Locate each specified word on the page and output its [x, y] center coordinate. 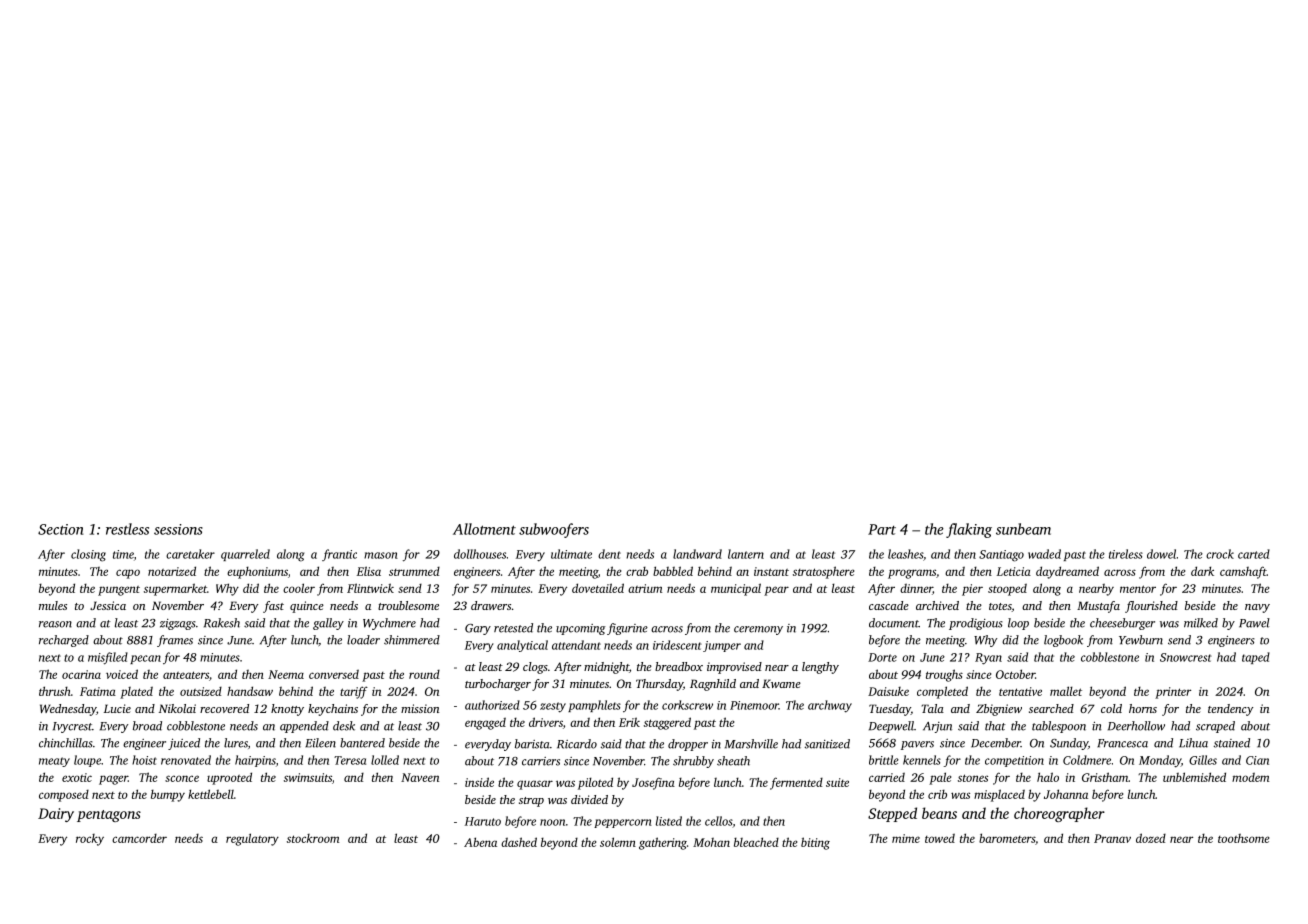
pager [113, 780]
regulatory [252, 839]
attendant [576, 645]
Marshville [751, 744]
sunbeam [1023, 529]
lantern [746, 554]
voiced [122, 674]
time [123, 554]
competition [1014, 761]
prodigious [976, 624]
